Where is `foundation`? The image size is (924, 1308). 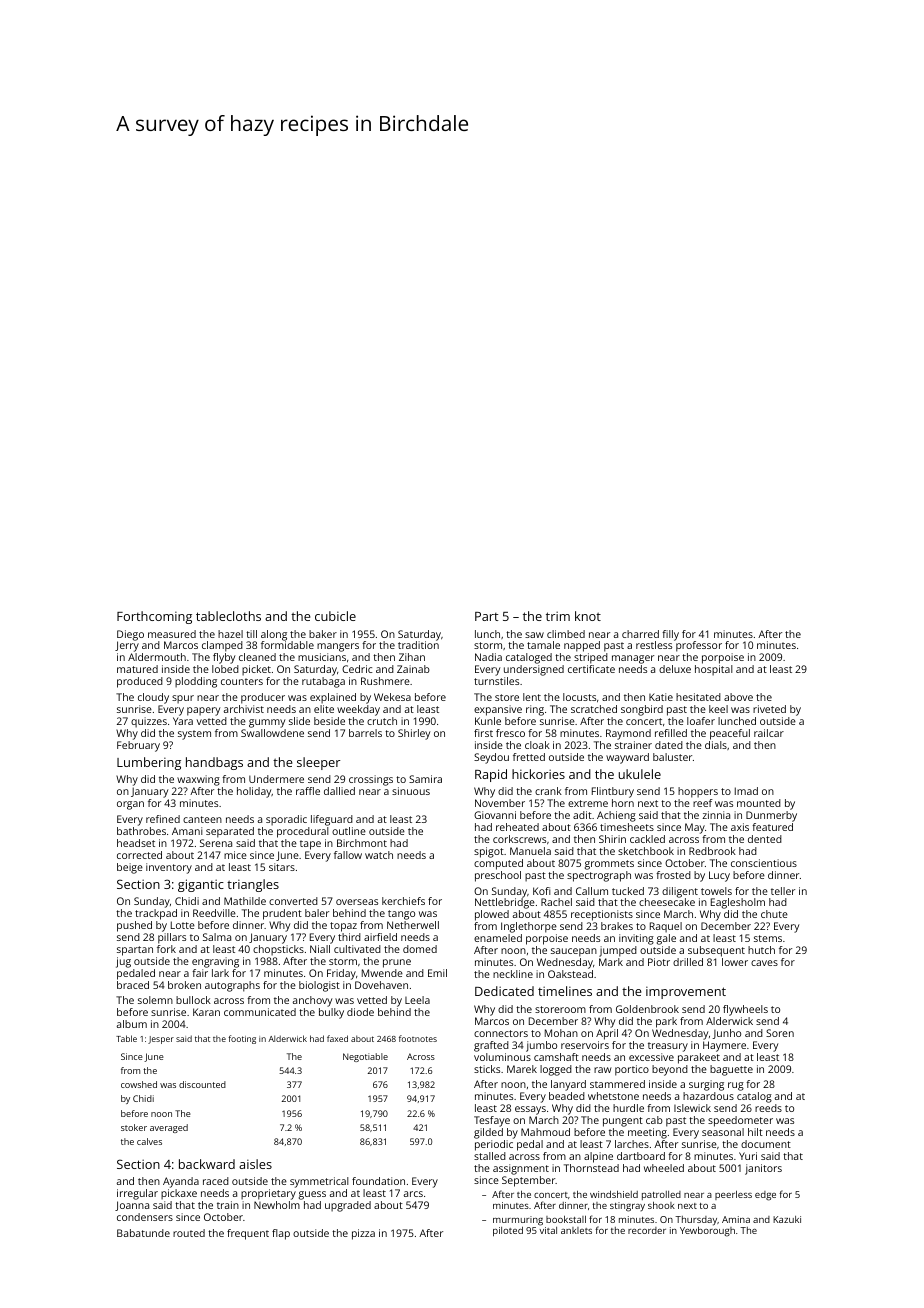 foundation is located at coordinates (378, 1181).
